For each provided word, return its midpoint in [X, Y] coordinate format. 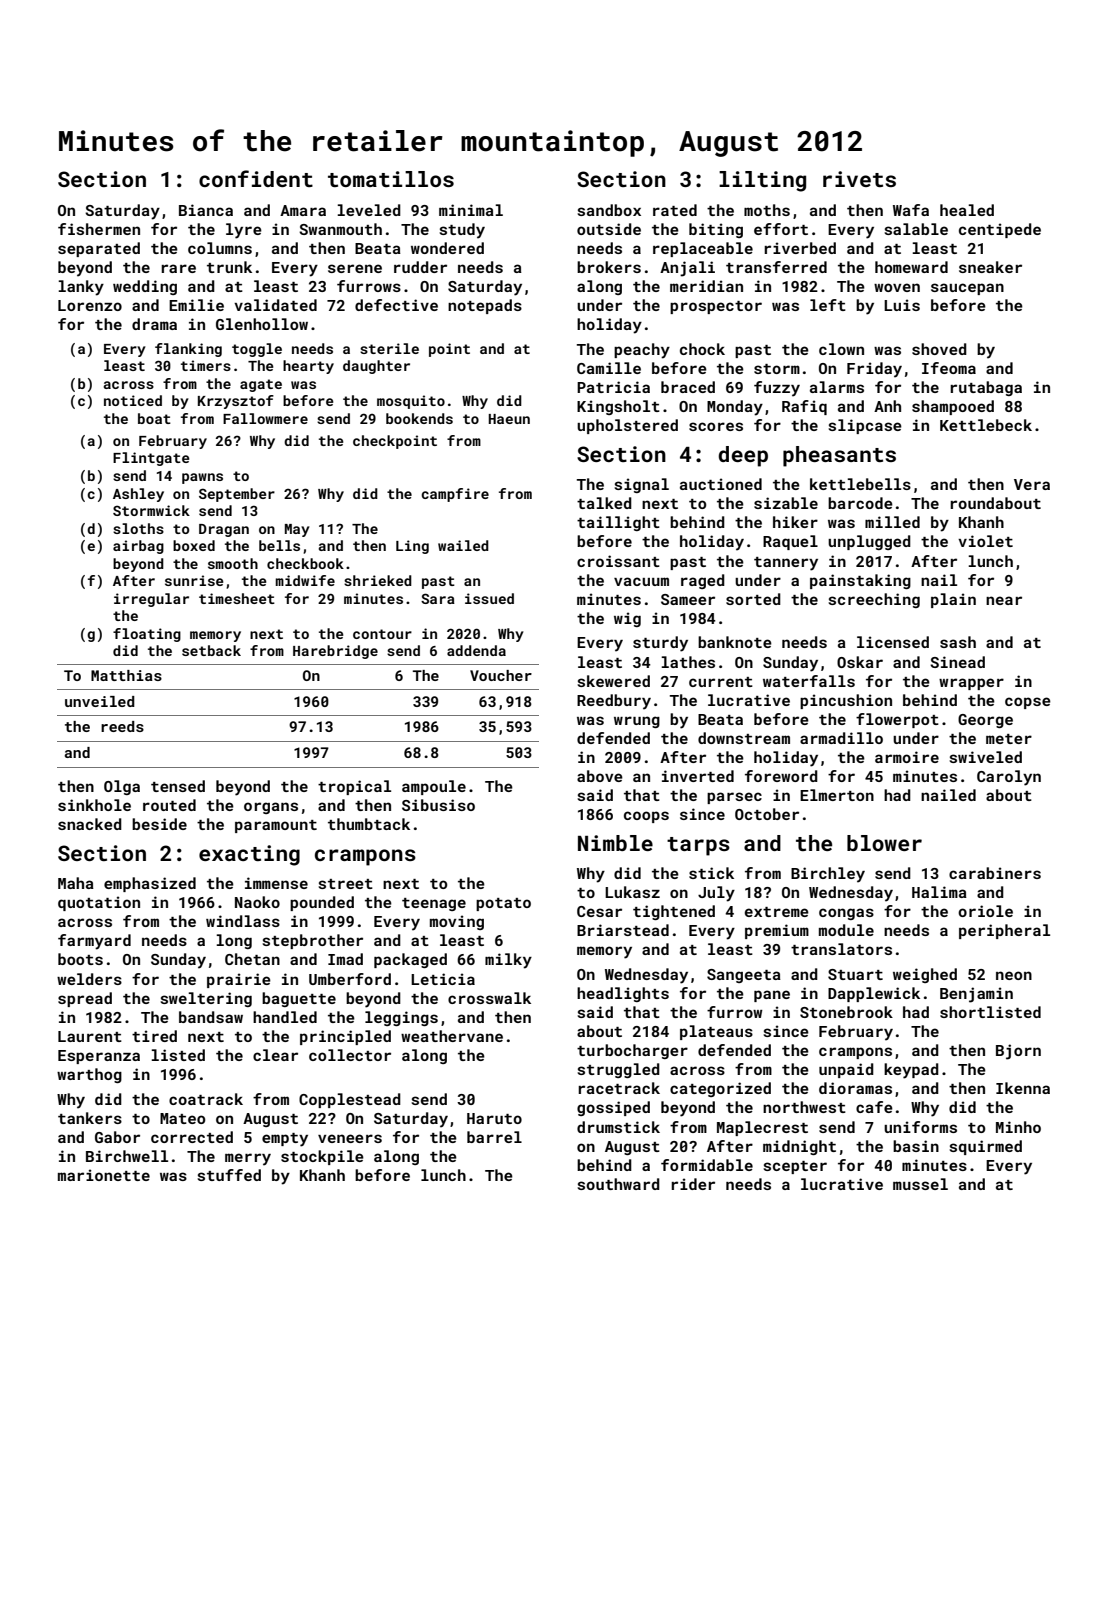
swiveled [985, 757]
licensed [893, 642]
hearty [308, 367]
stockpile [322, 1157]
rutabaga [986, 388]
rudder [420, 267]
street [345, 884]
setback [211, 650]
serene [355, 268]
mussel [920, 1184]
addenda [476, 650]
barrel [494, 1137]
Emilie [196, 305]
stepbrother [312, 941]
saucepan [967, 289]
